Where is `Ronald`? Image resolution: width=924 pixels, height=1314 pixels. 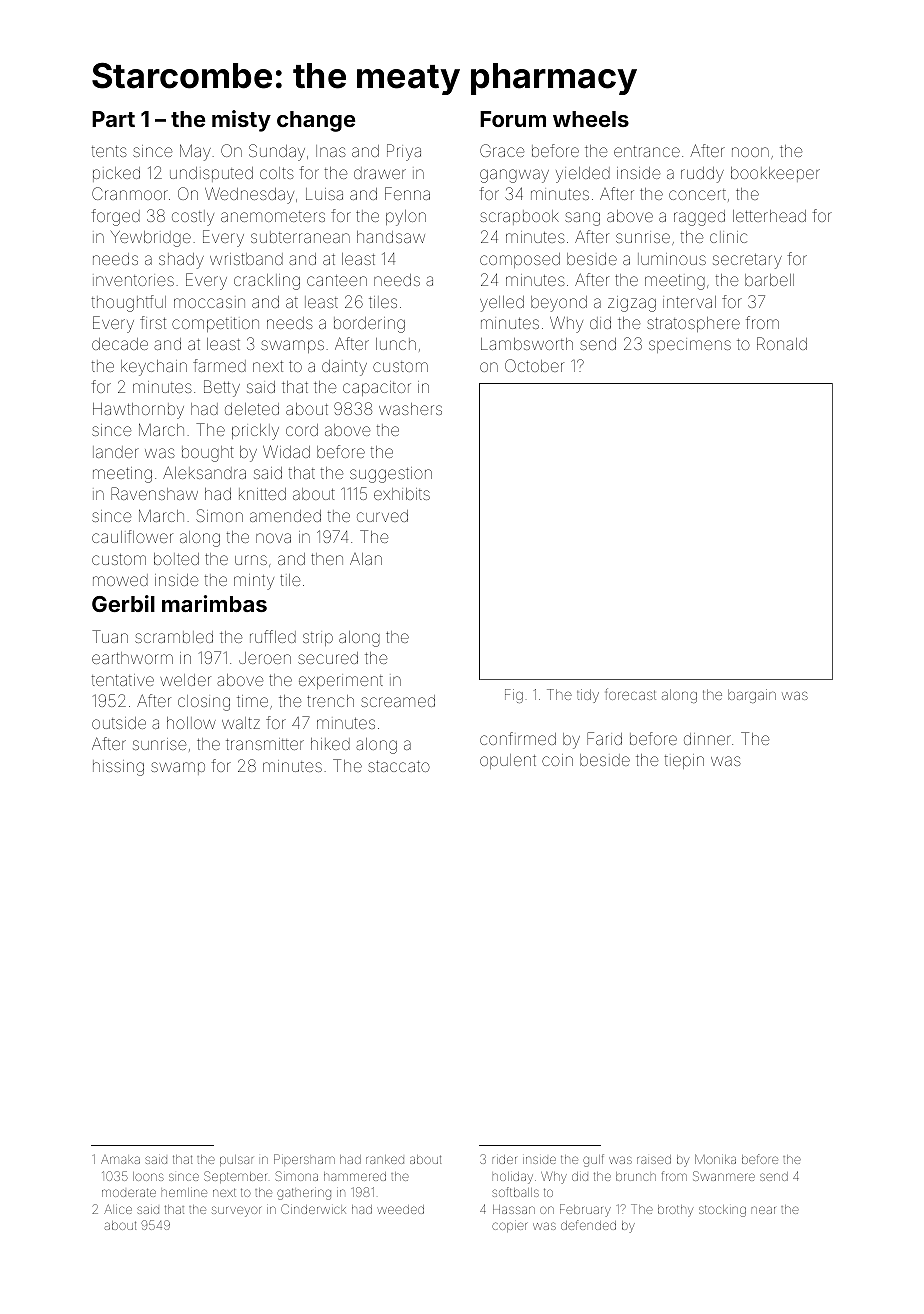
Ronald is located at coordinates (782, 343).
